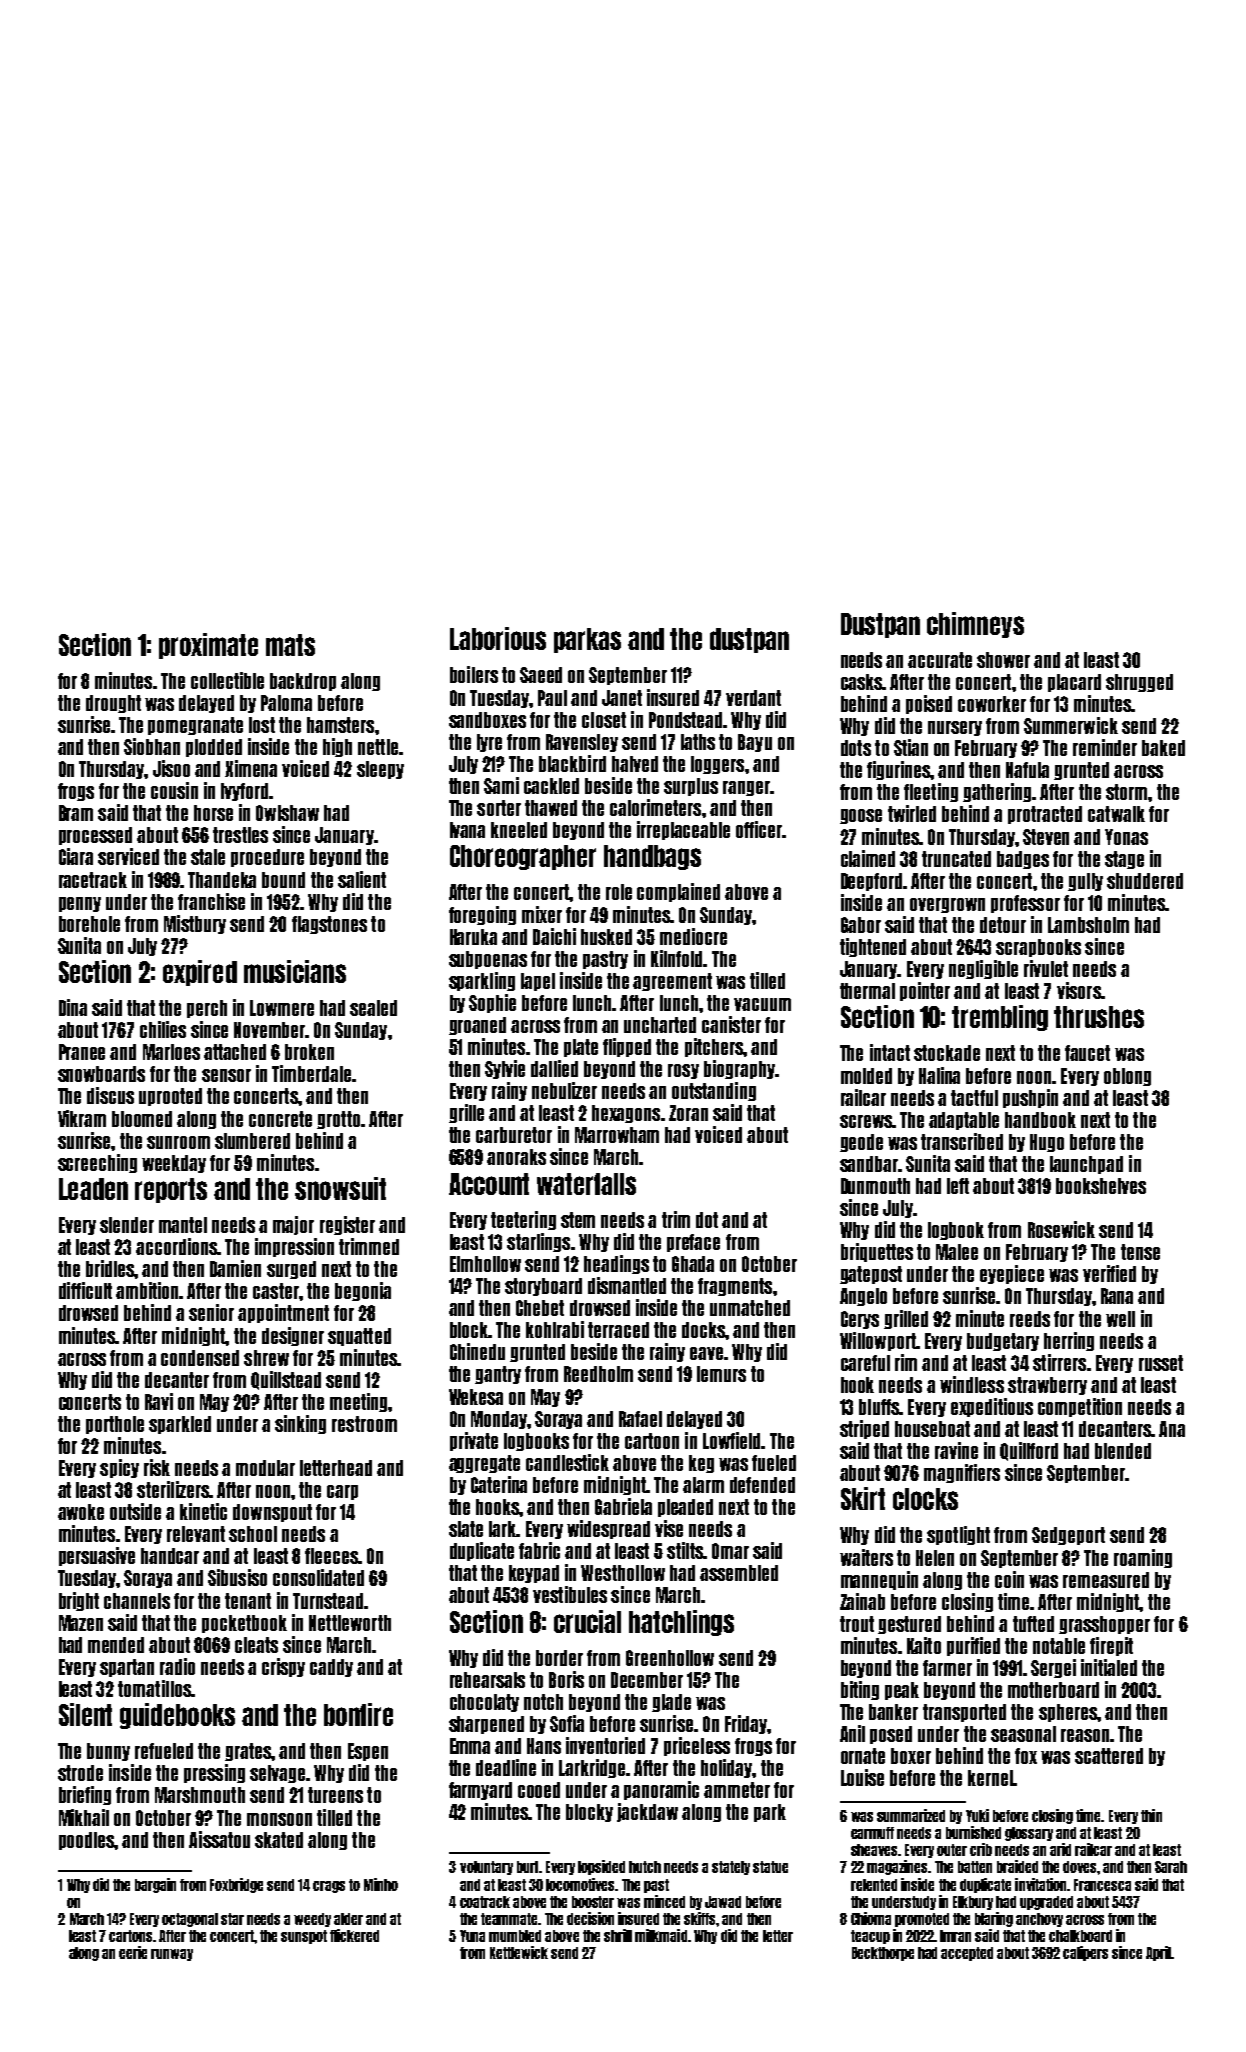 This screenshot has height=2052, width=1246. Describe the element at coordinates (133, 1952) in the screenshot. I see `eerie` at that location.
